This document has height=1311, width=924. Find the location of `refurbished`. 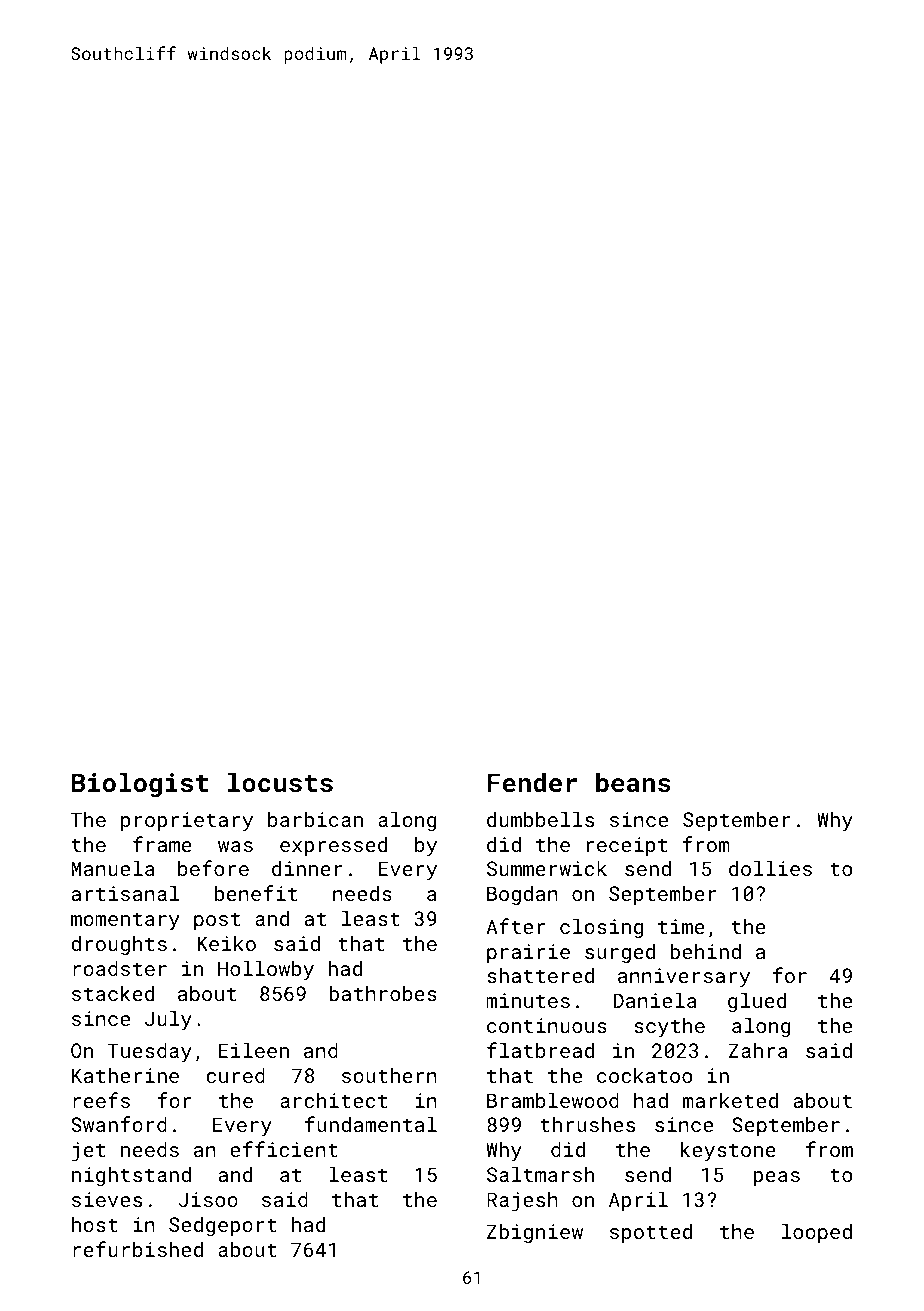

refurbished is located at coordinates (138, 1249).
